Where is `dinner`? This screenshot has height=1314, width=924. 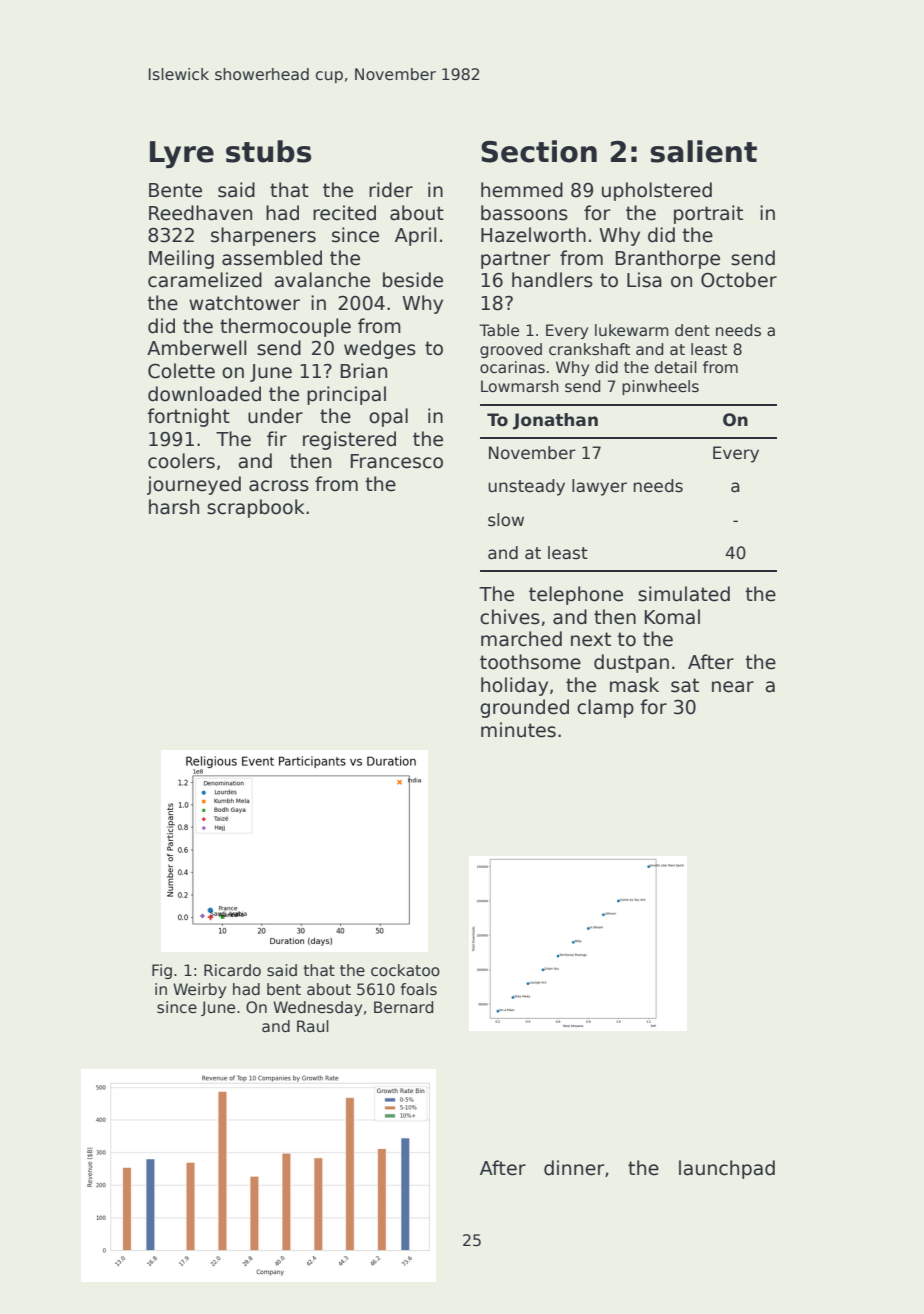 dinner is located at coordinates (574, 1168).
